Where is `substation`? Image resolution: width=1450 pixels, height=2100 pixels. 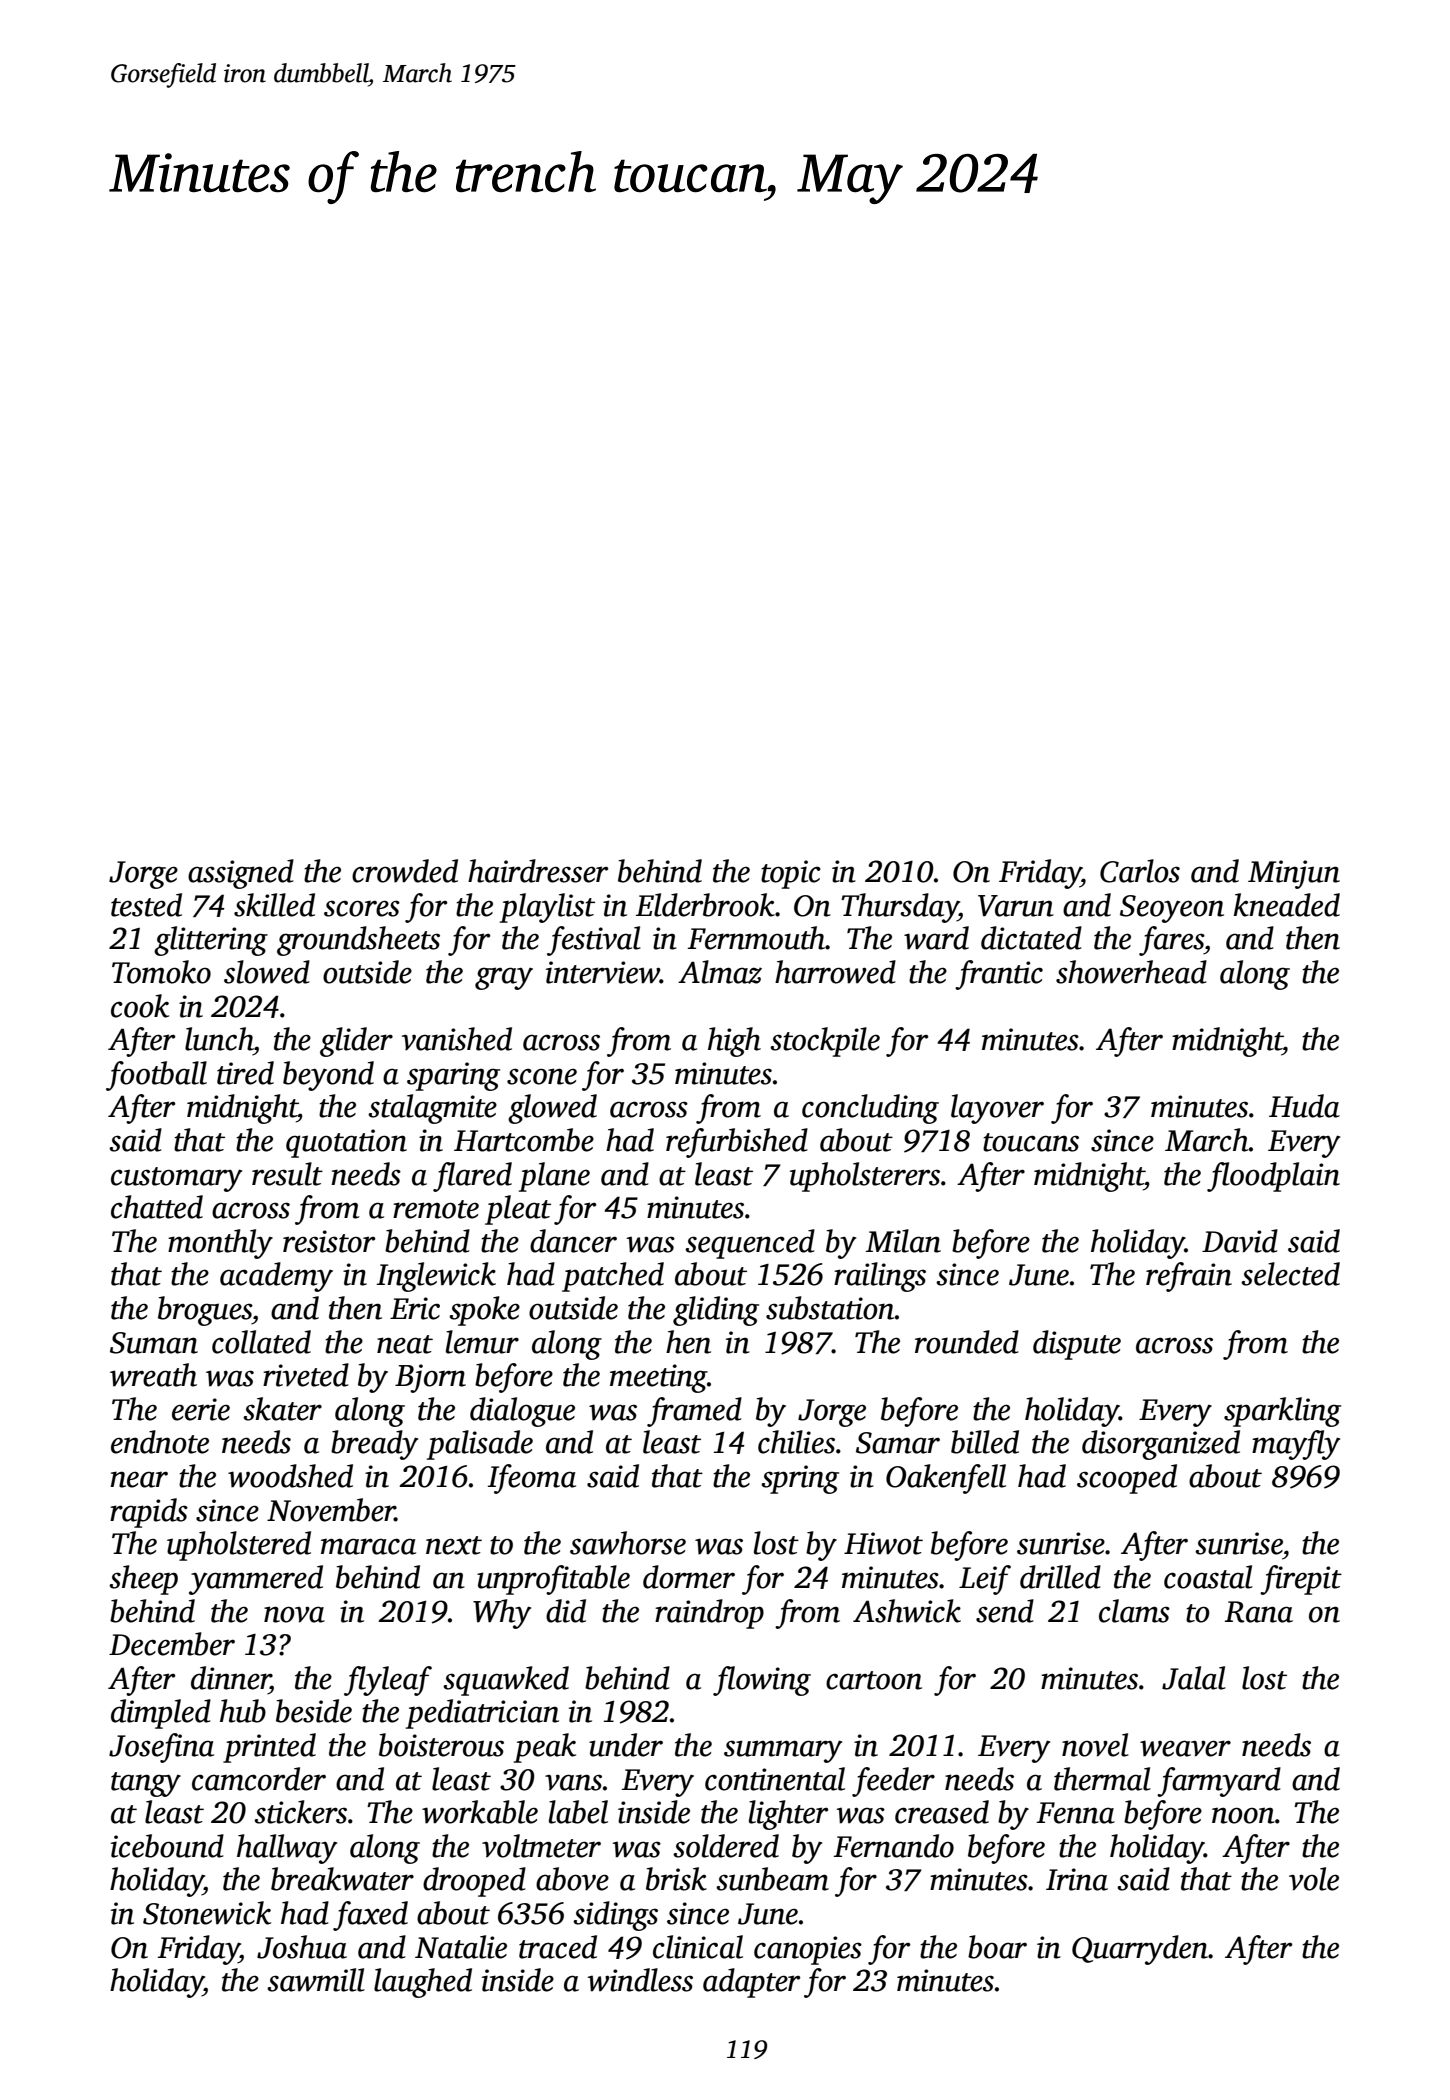 substation is located at coordinates (830, 1308).
